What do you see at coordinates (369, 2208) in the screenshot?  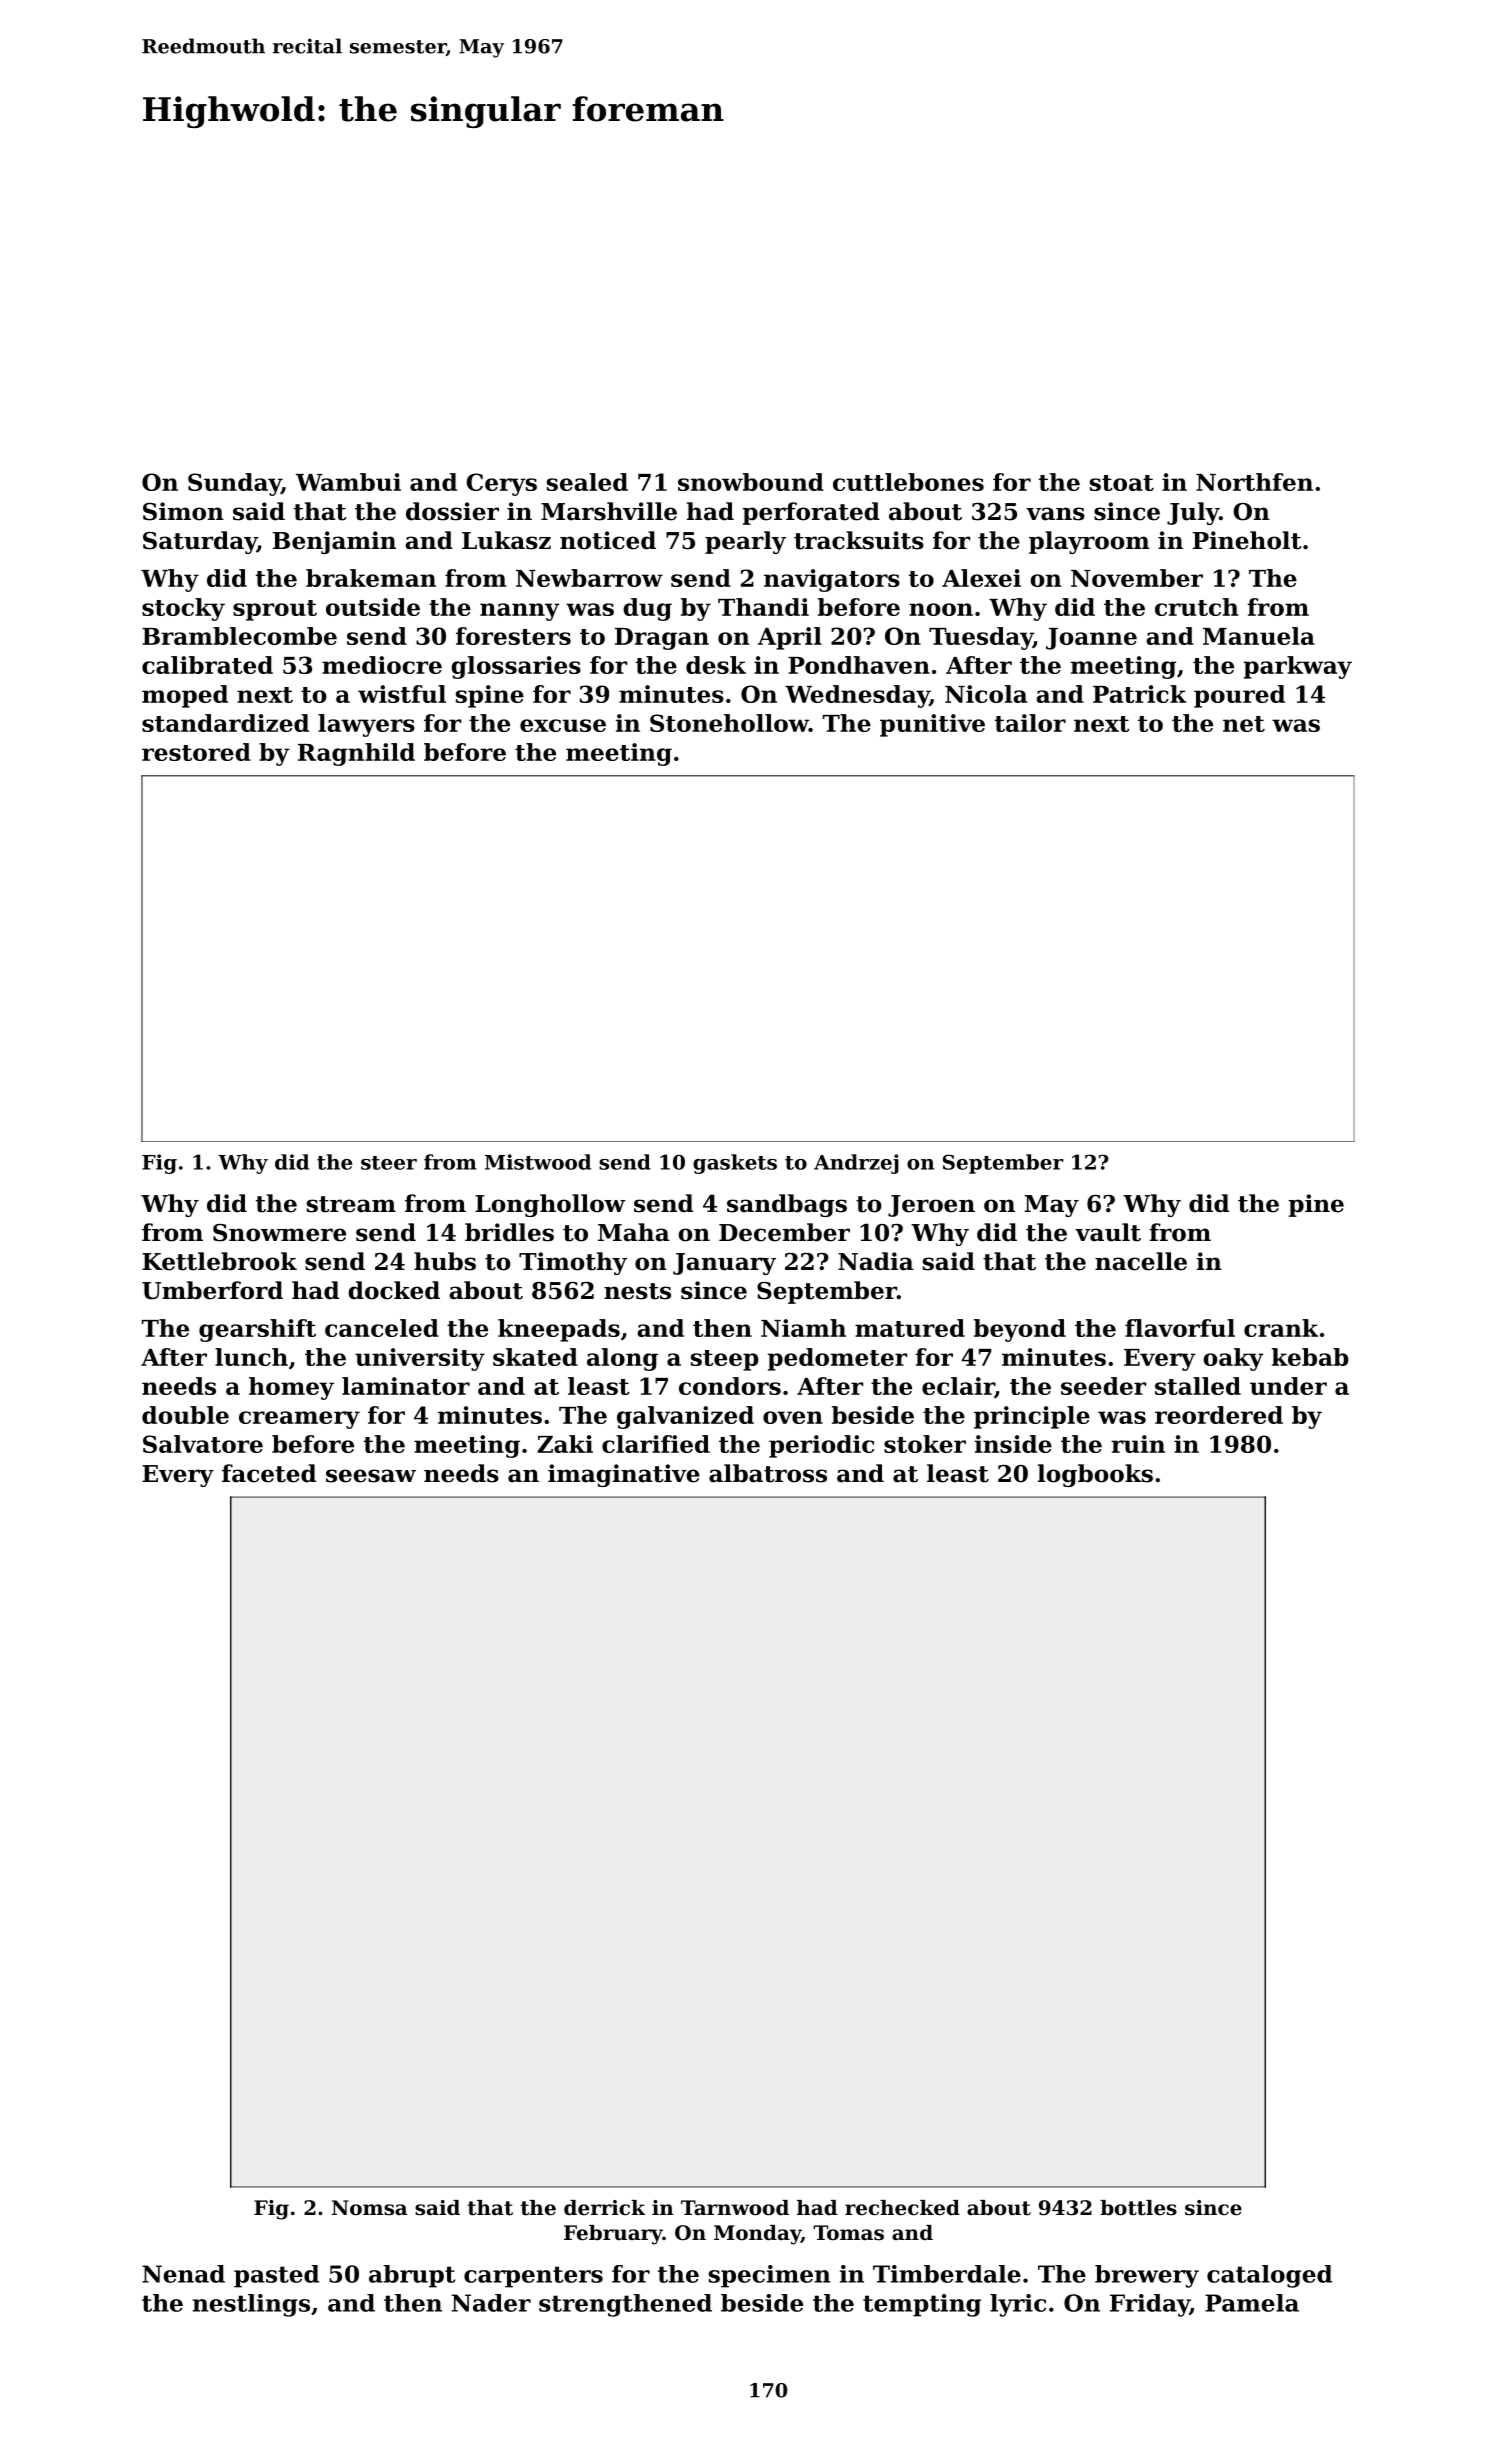 I see `Nomsa` at bounding box center [369, 2208].
